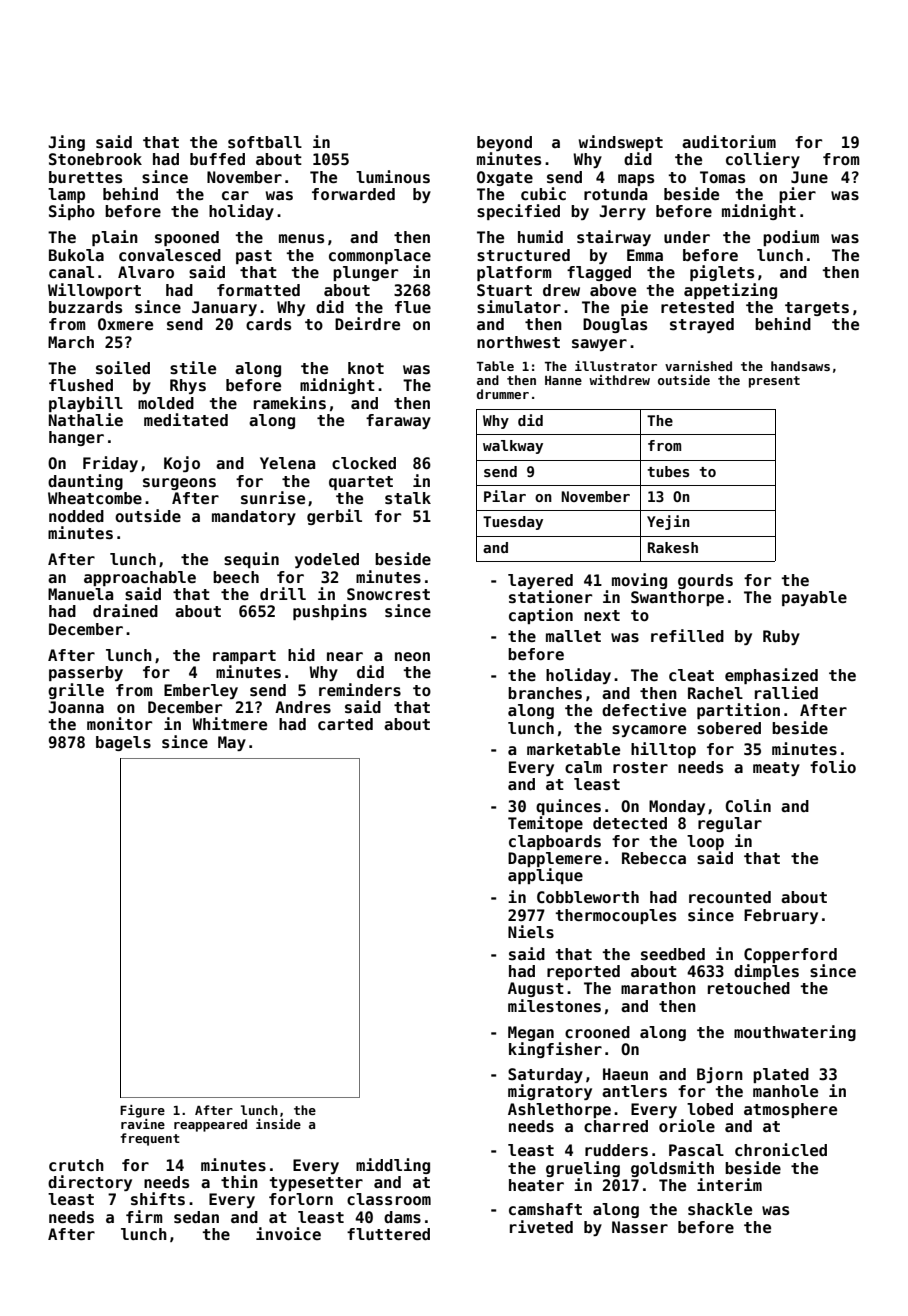 The height and width of the image is (1316, 908). Describe the element at coordinates (559, 1110) in the image. I see `Ashlethorpe` at that location.
